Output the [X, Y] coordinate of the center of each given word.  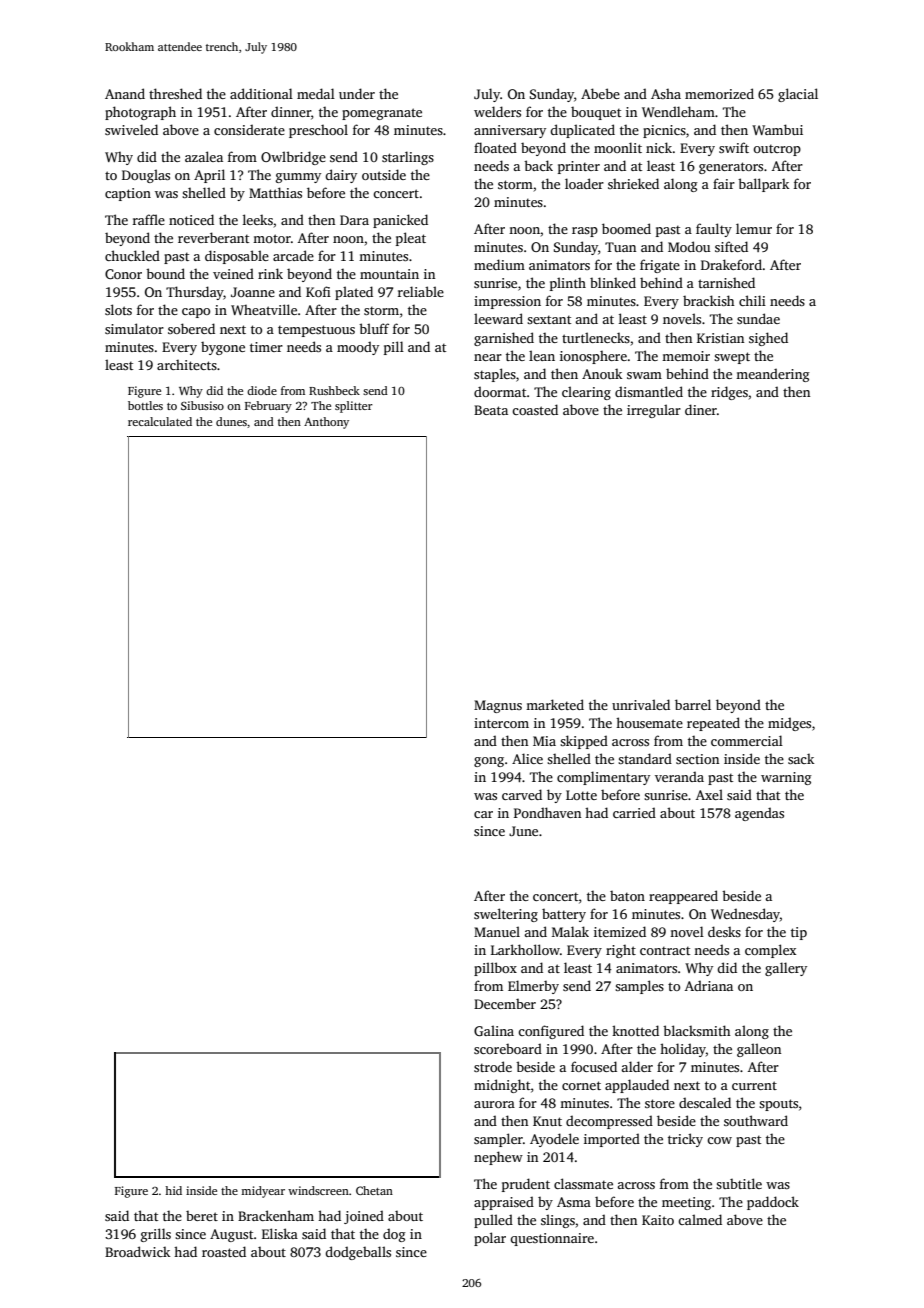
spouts [778, 1105]
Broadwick [137, 1251]
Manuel [497, 931]
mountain [389, 274]
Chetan [374, 1190]
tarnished [726, 282]
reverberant [213, 237]
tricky [685, 1140]
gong [489, 762]
